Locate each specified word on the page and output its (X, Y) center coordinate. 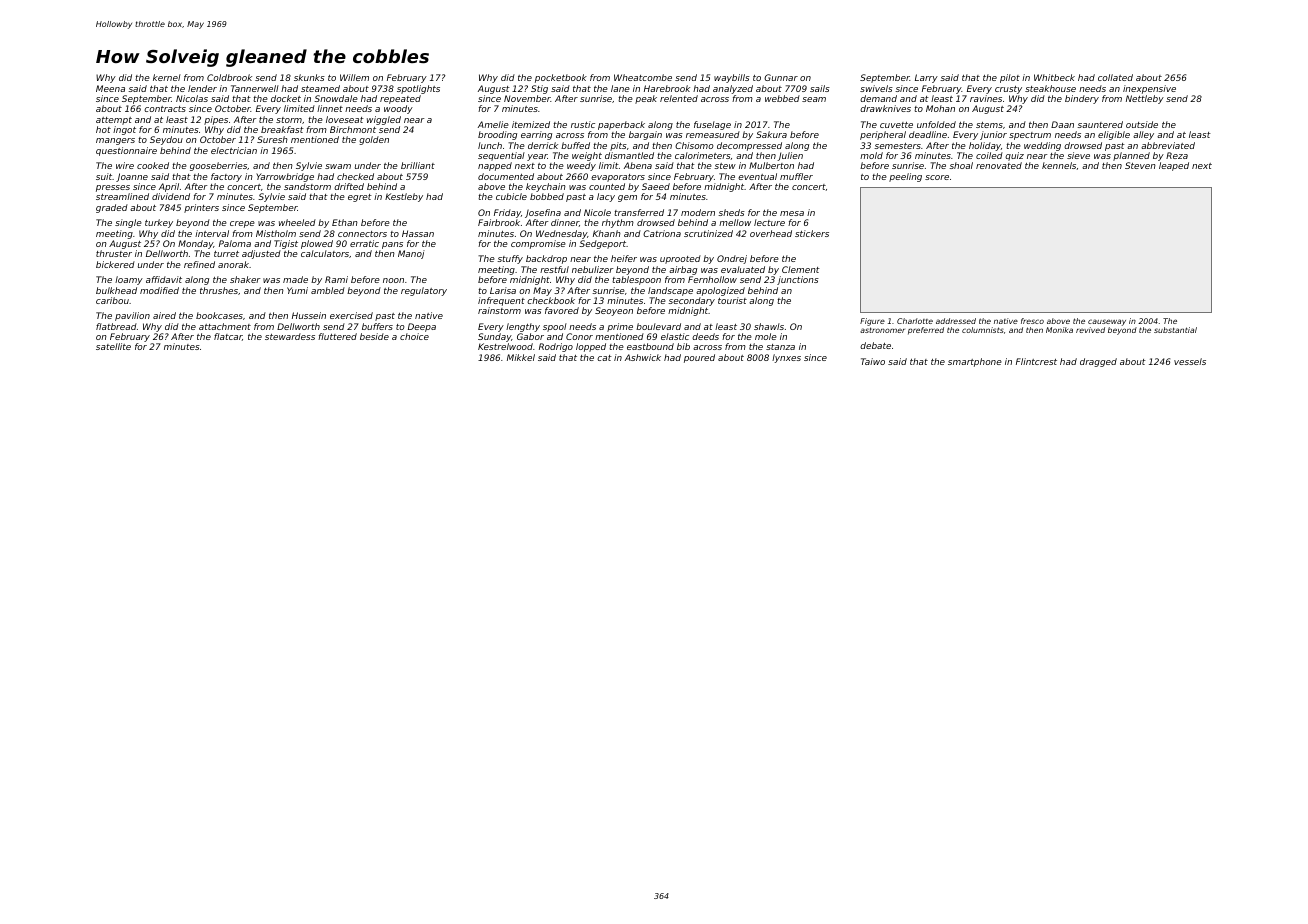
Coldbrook (229, 77)
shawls (769, 326)
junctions (798, 280)
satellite (113, 346)
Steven (1140, 165)
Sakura (771, 134)
